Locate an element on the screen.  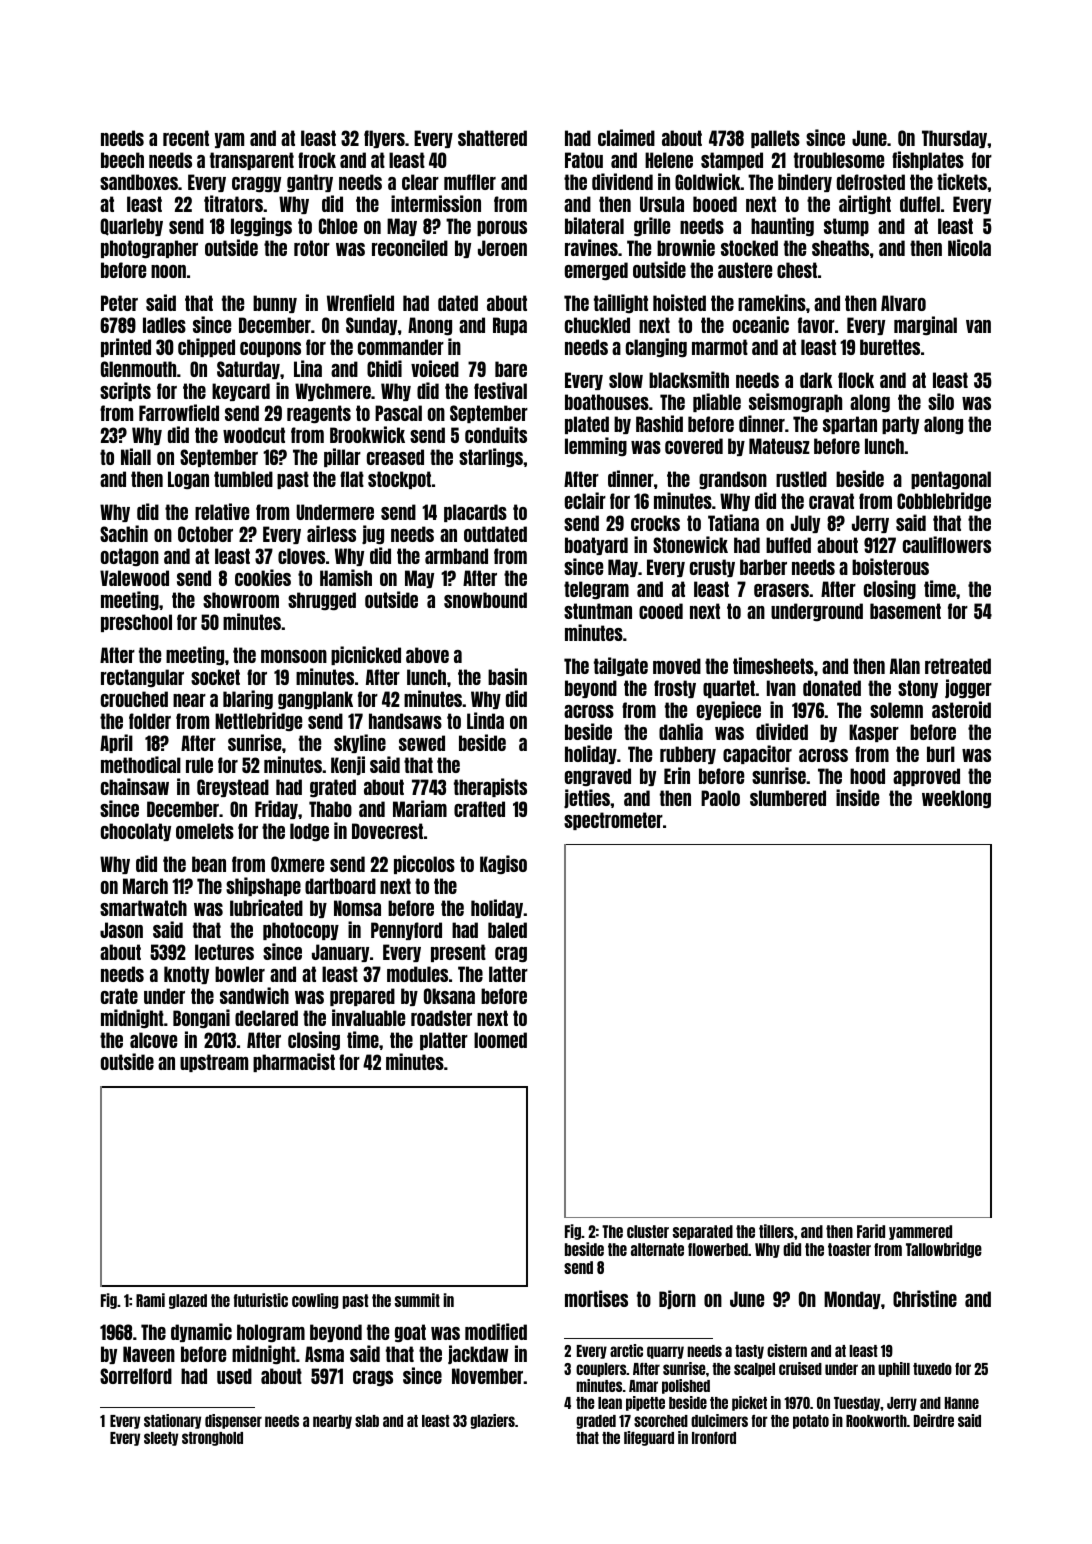
Nettlebridge is located at coordinates (258, 721).
